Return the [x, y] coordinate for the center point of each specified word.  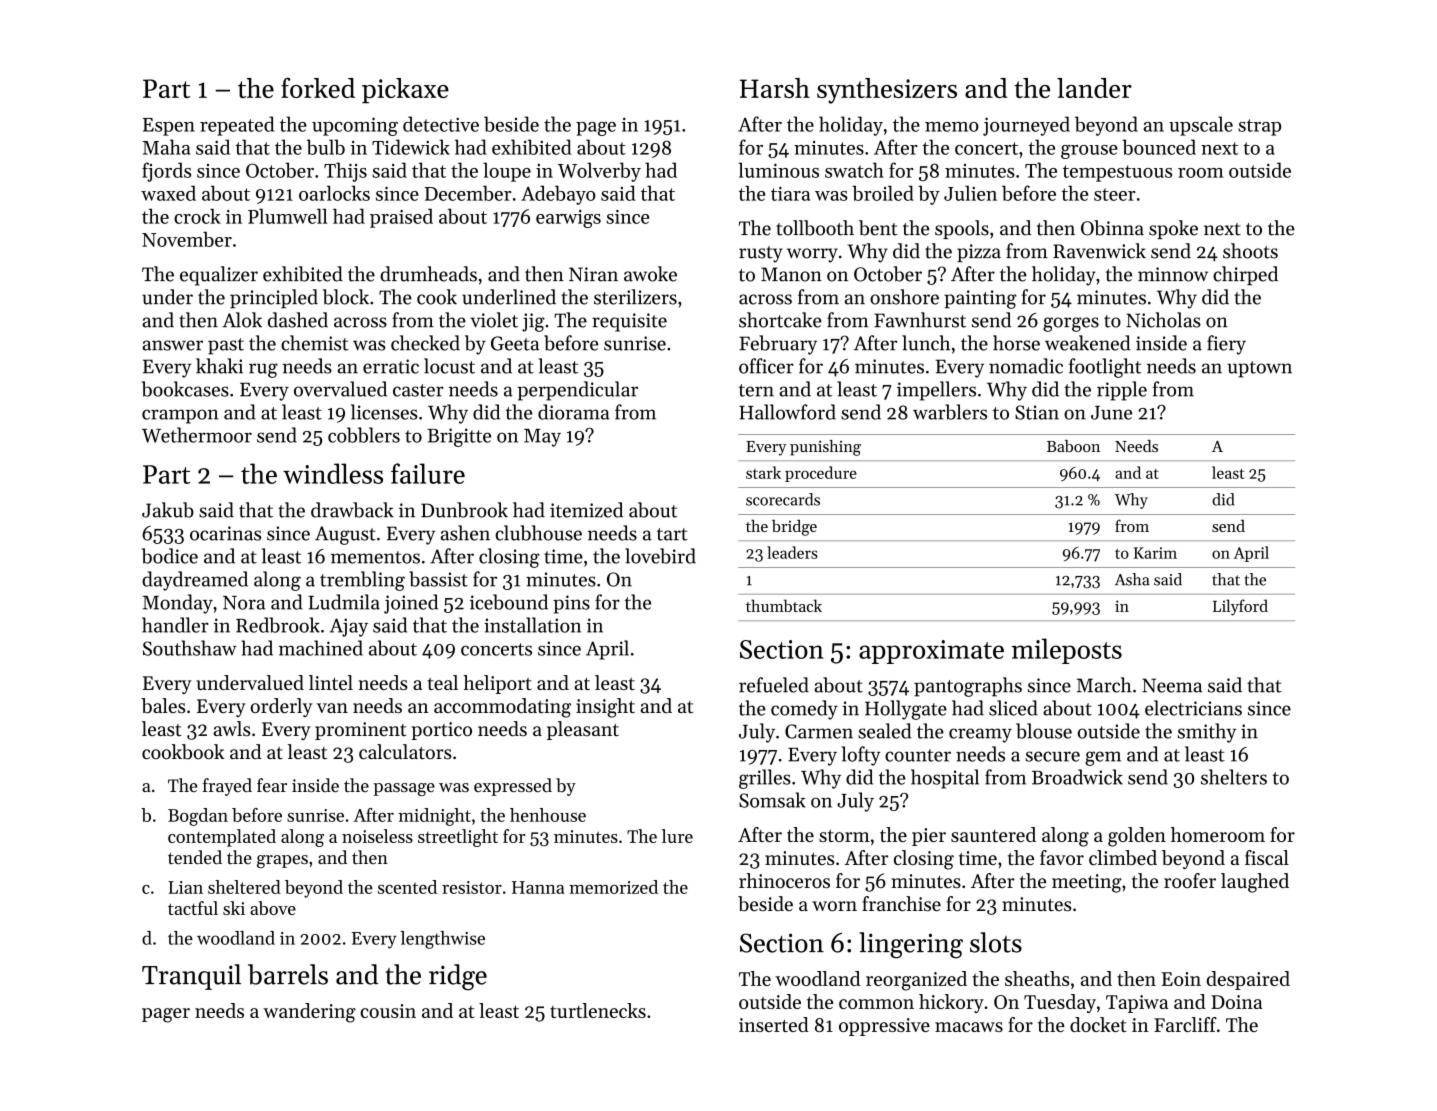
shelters [1234, 777]
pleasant [583, 730]
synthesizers [887, 91]
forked [318, 87]
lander [1094, 88]
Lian [185, 887]
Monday [177, 604]
